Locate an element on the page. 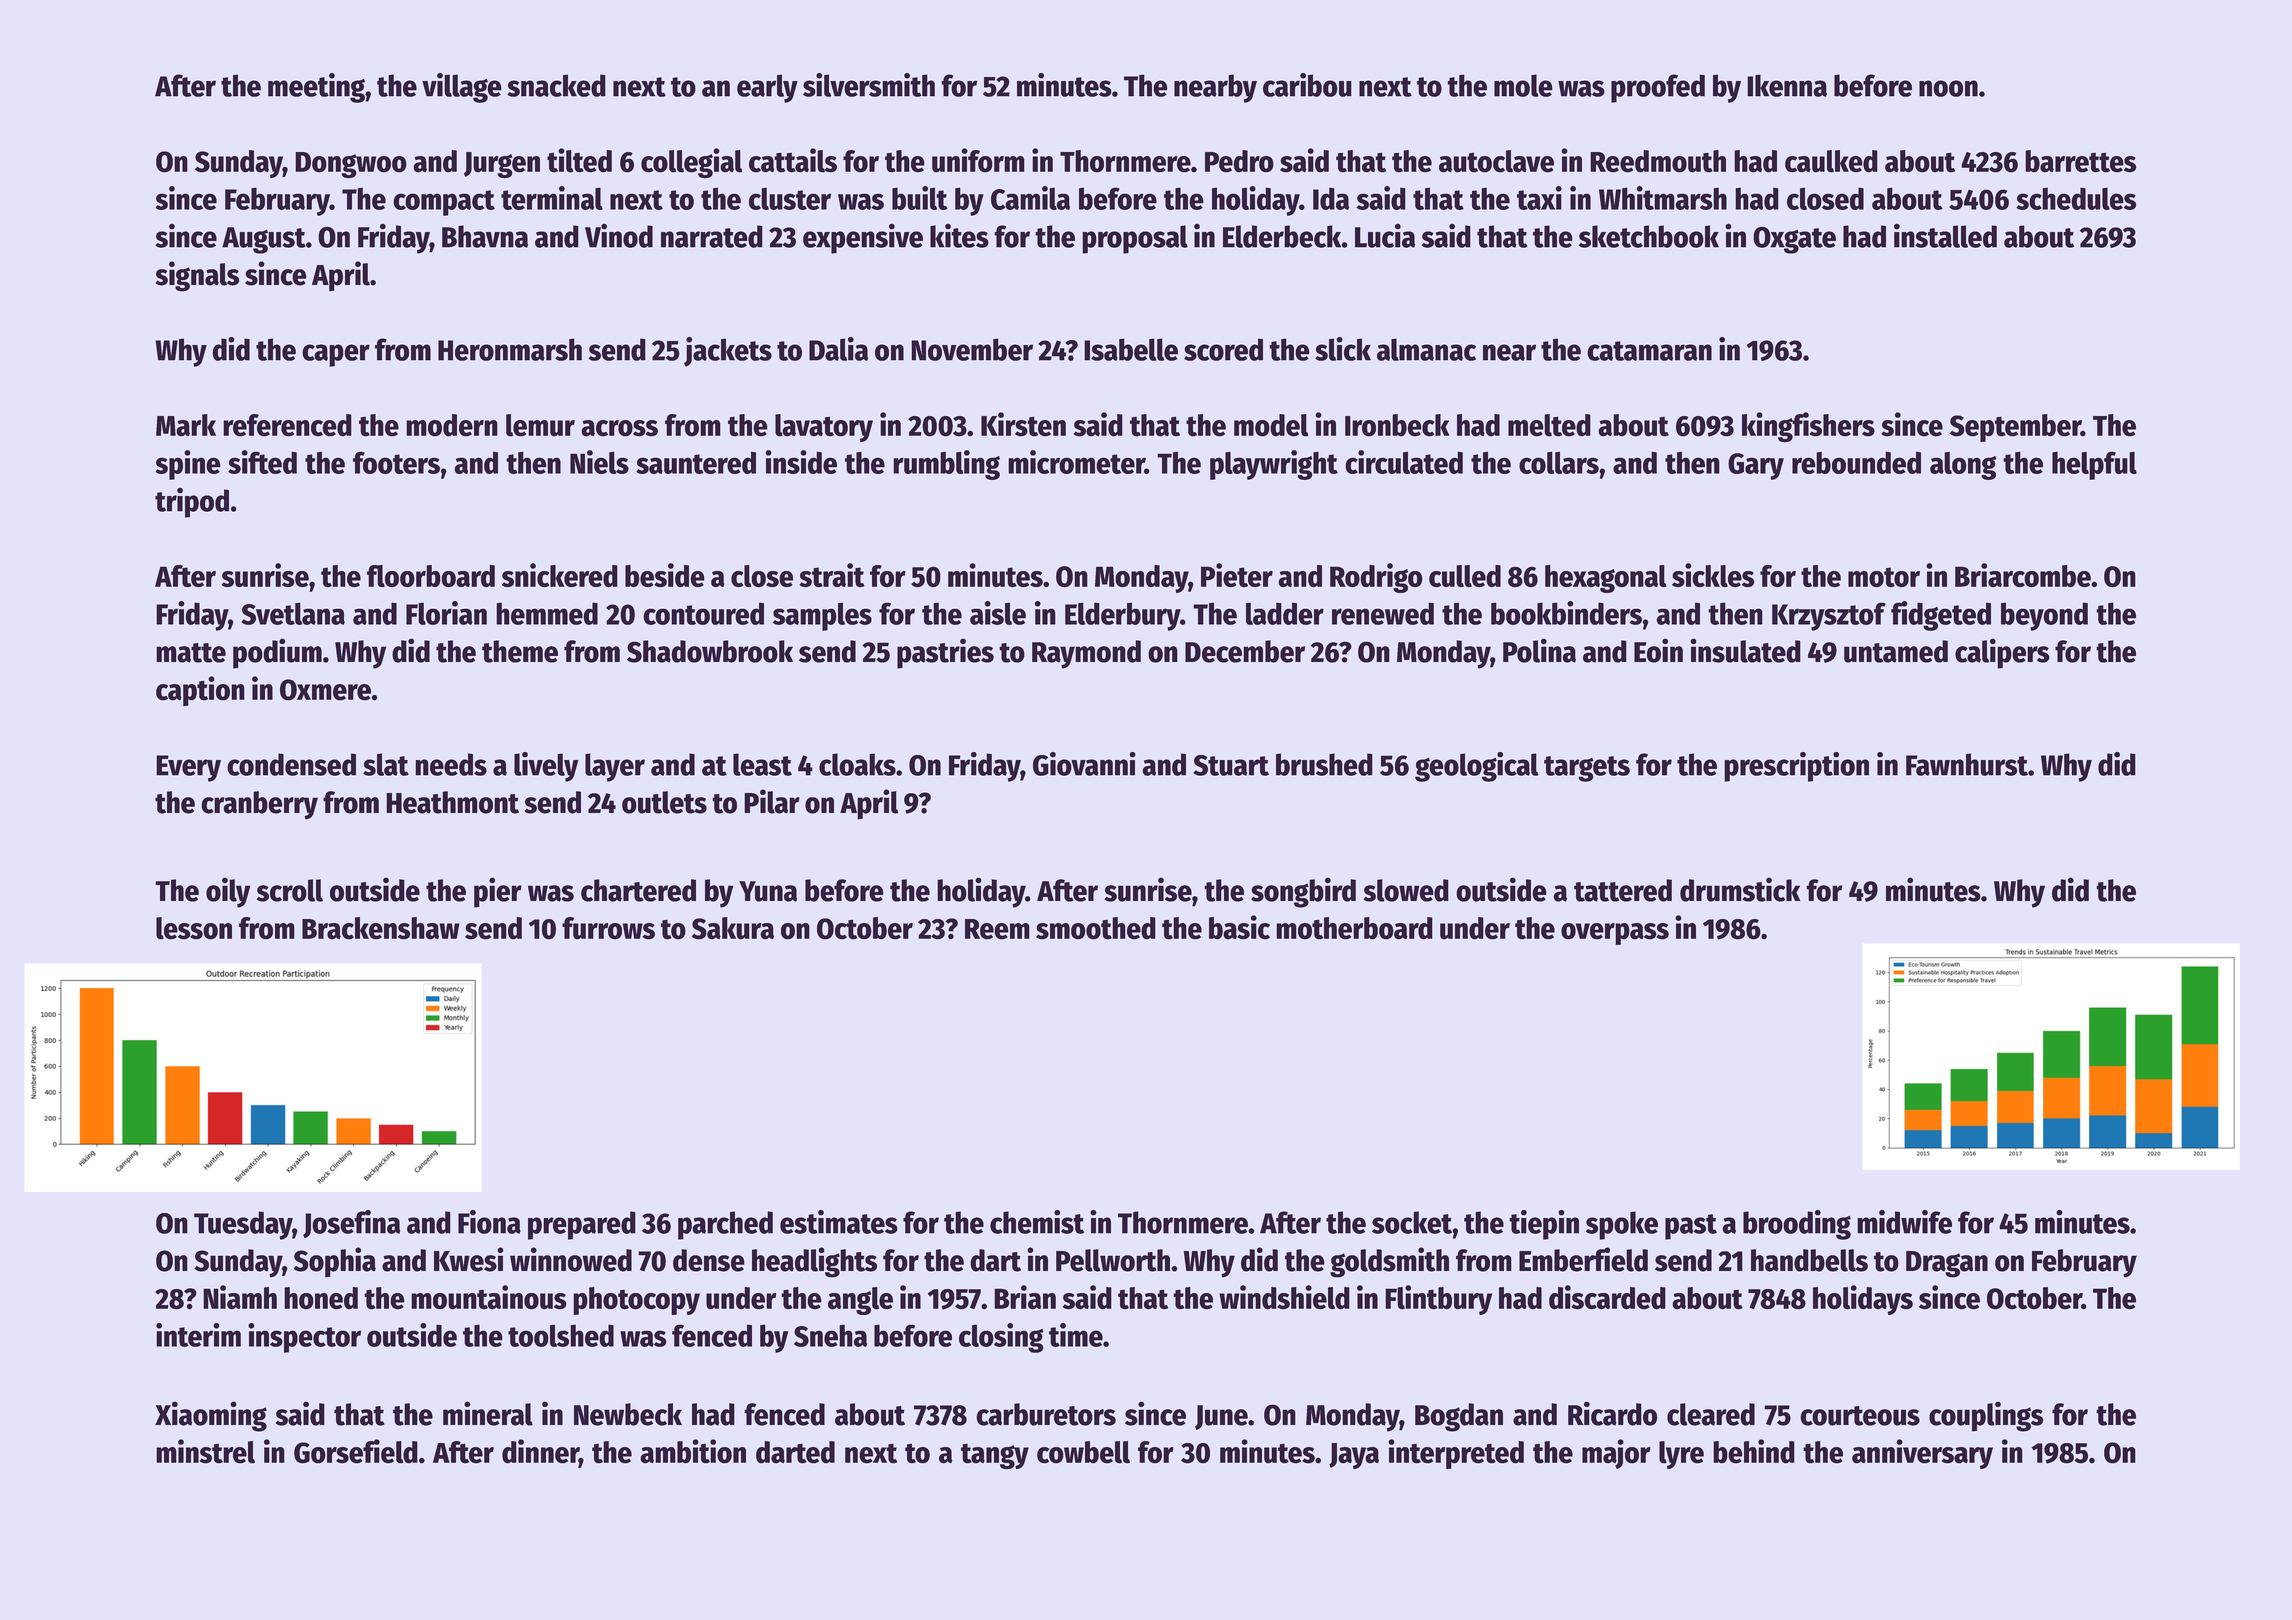  Stuart is located at coordinates (1231, 765).
